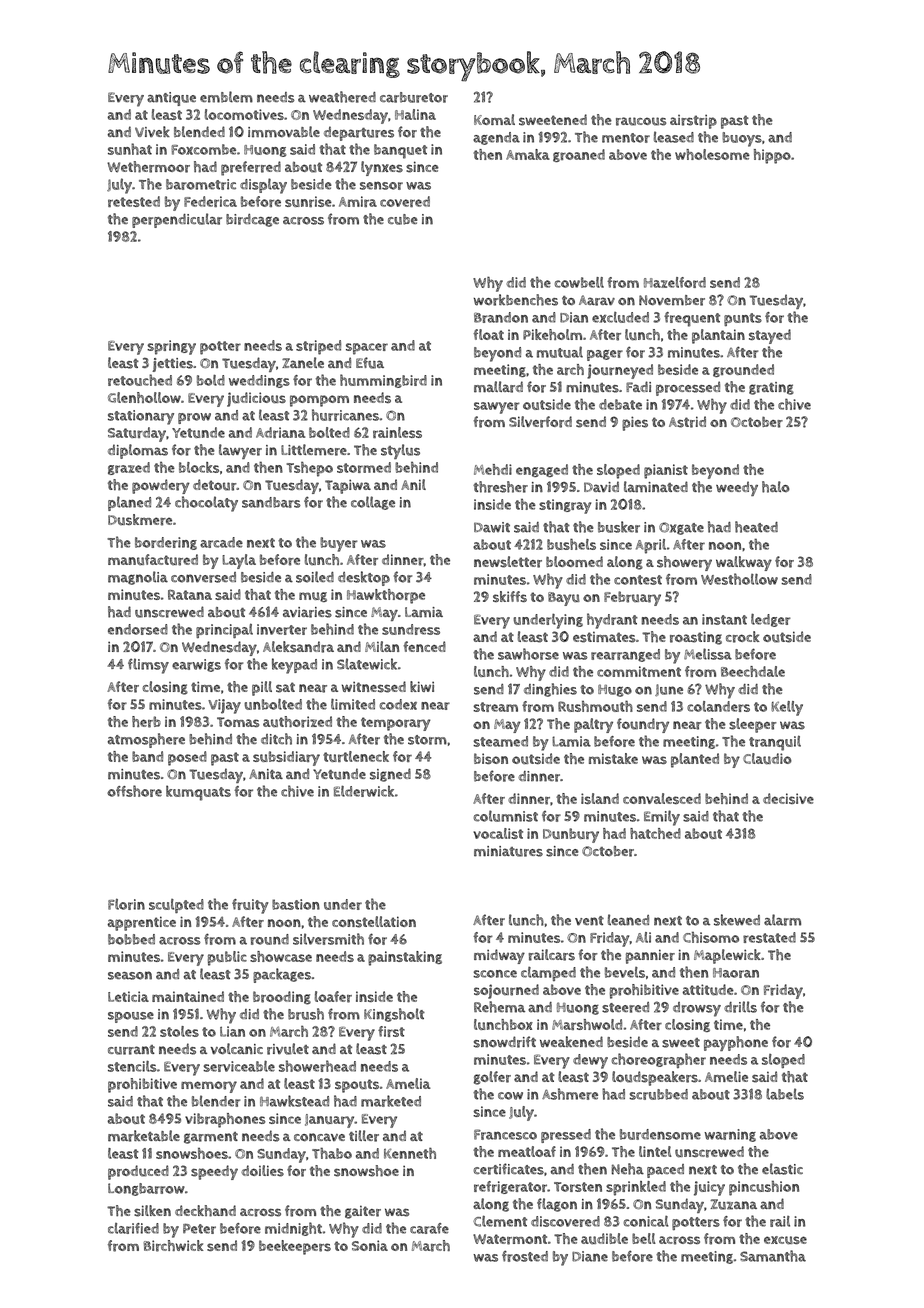 The width and height of the screenshot is (924, 1308). I want to click on airstrip, so click(693, 122).
